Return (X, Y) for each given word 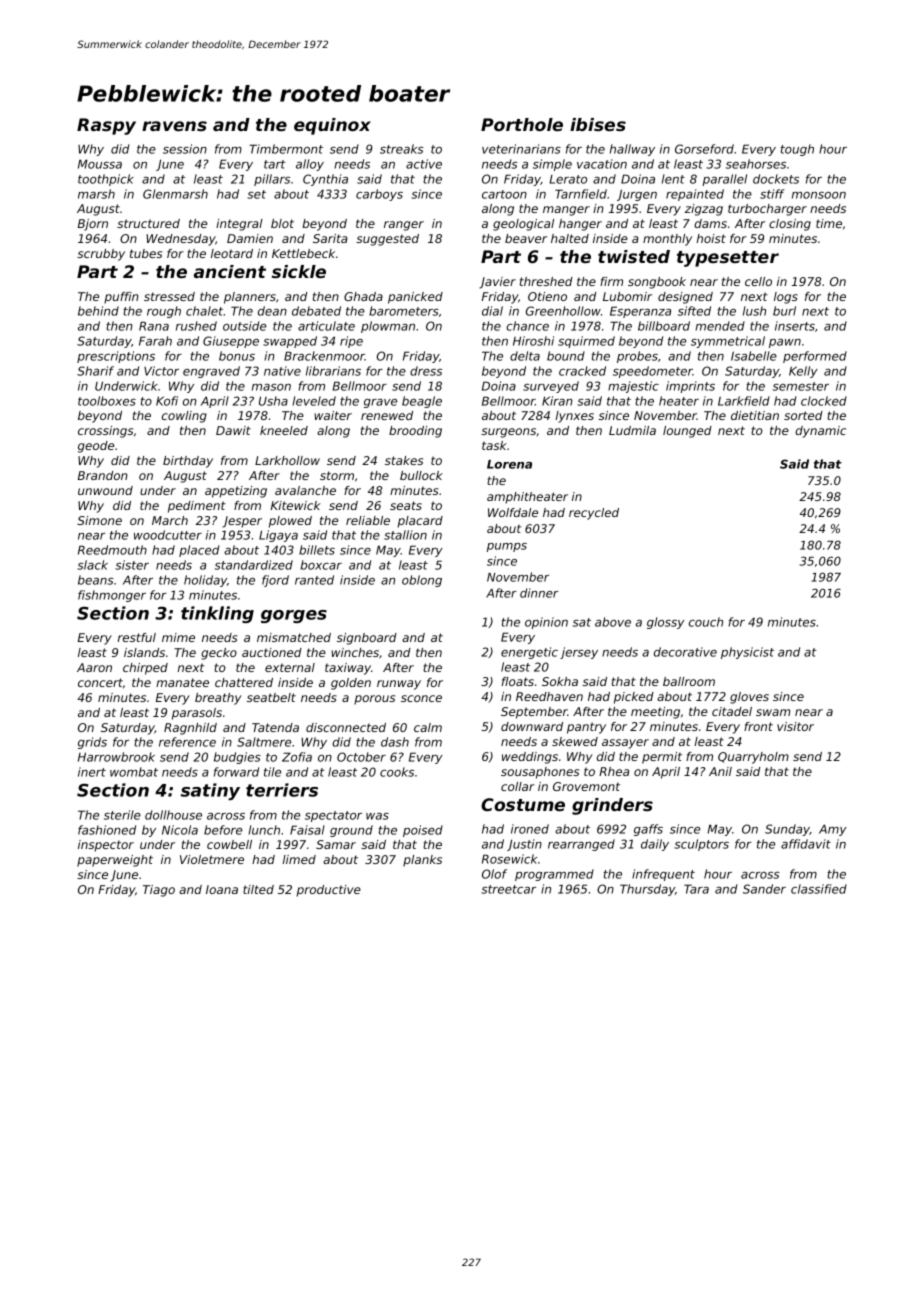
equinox (332, 126)
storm (337, 475)
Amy (833, 830)
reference (187, 742)
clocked (824, 401)
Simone (99, 520)
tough (797, 150)
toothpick (106, 180)
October (361, 757)
